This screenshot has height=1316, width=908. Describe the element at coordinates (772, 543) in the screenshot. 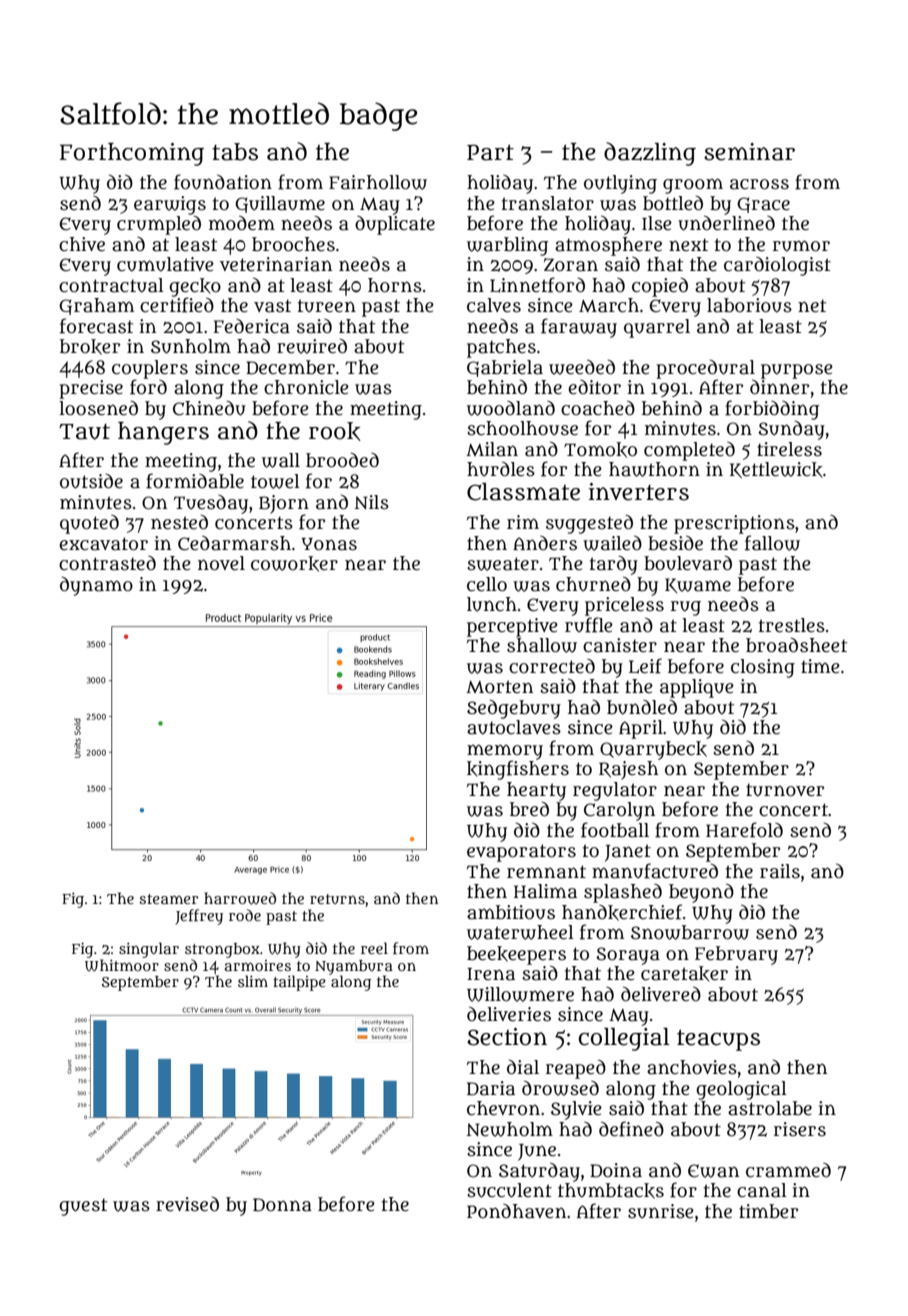

I see `fallow` at that location.
